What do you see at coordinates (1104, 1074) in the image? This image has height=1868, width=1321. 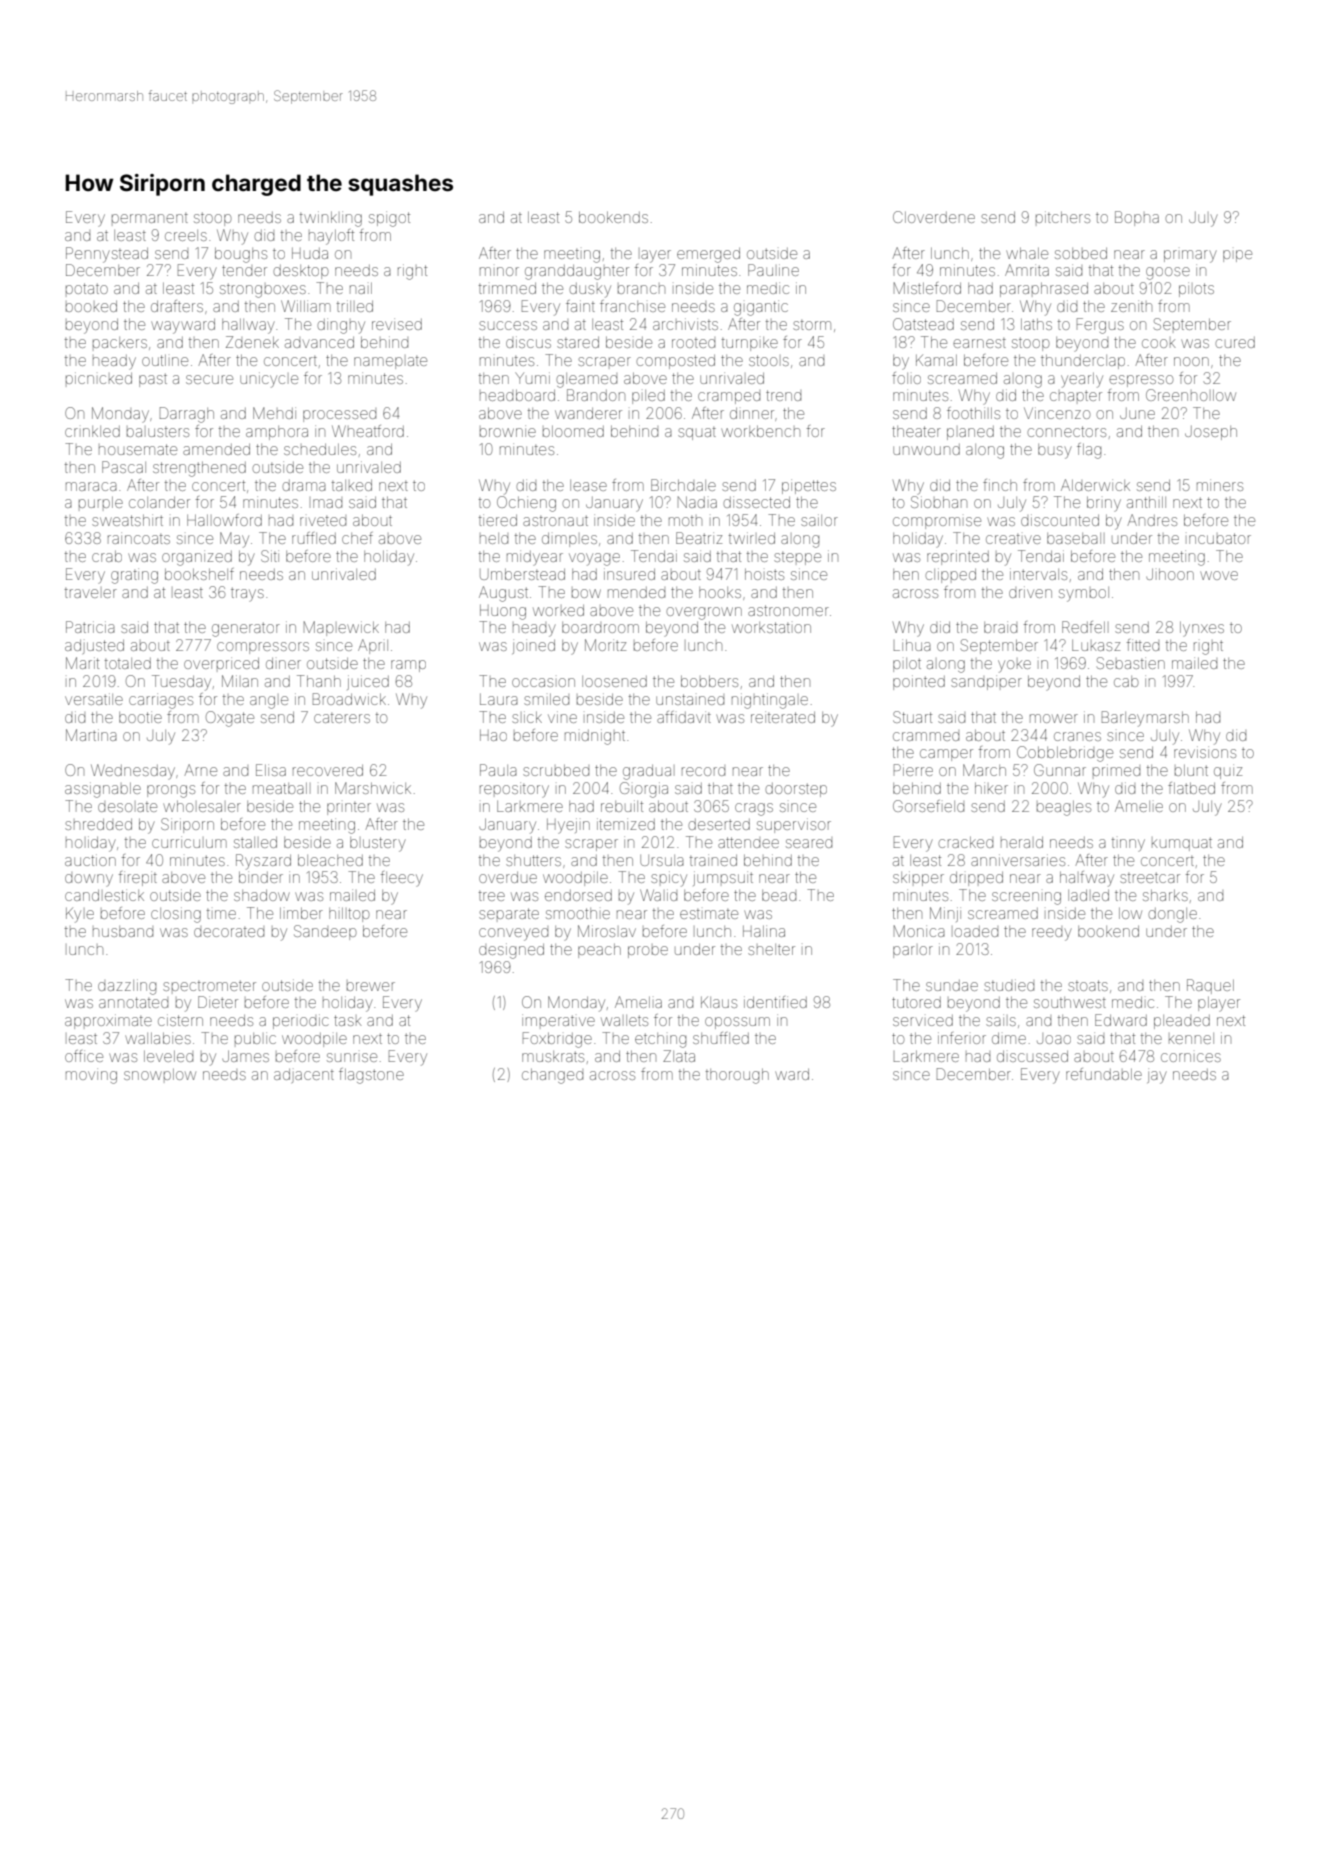 I see `refundable` at bounding box center [1104, 1074].
